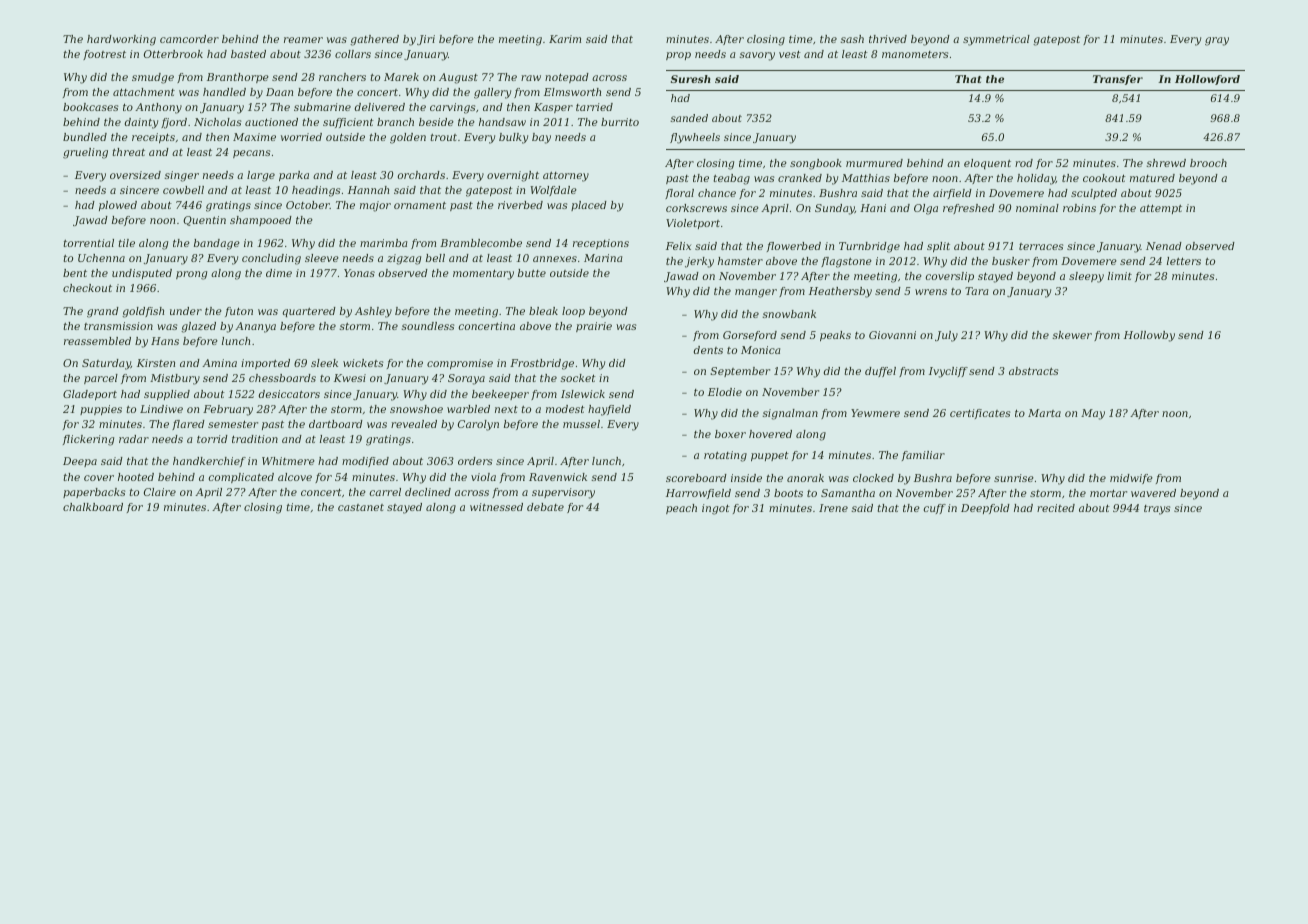  Describe the element at coordinates (565, 39) in the screenshot. I see `Karim` at that location.
